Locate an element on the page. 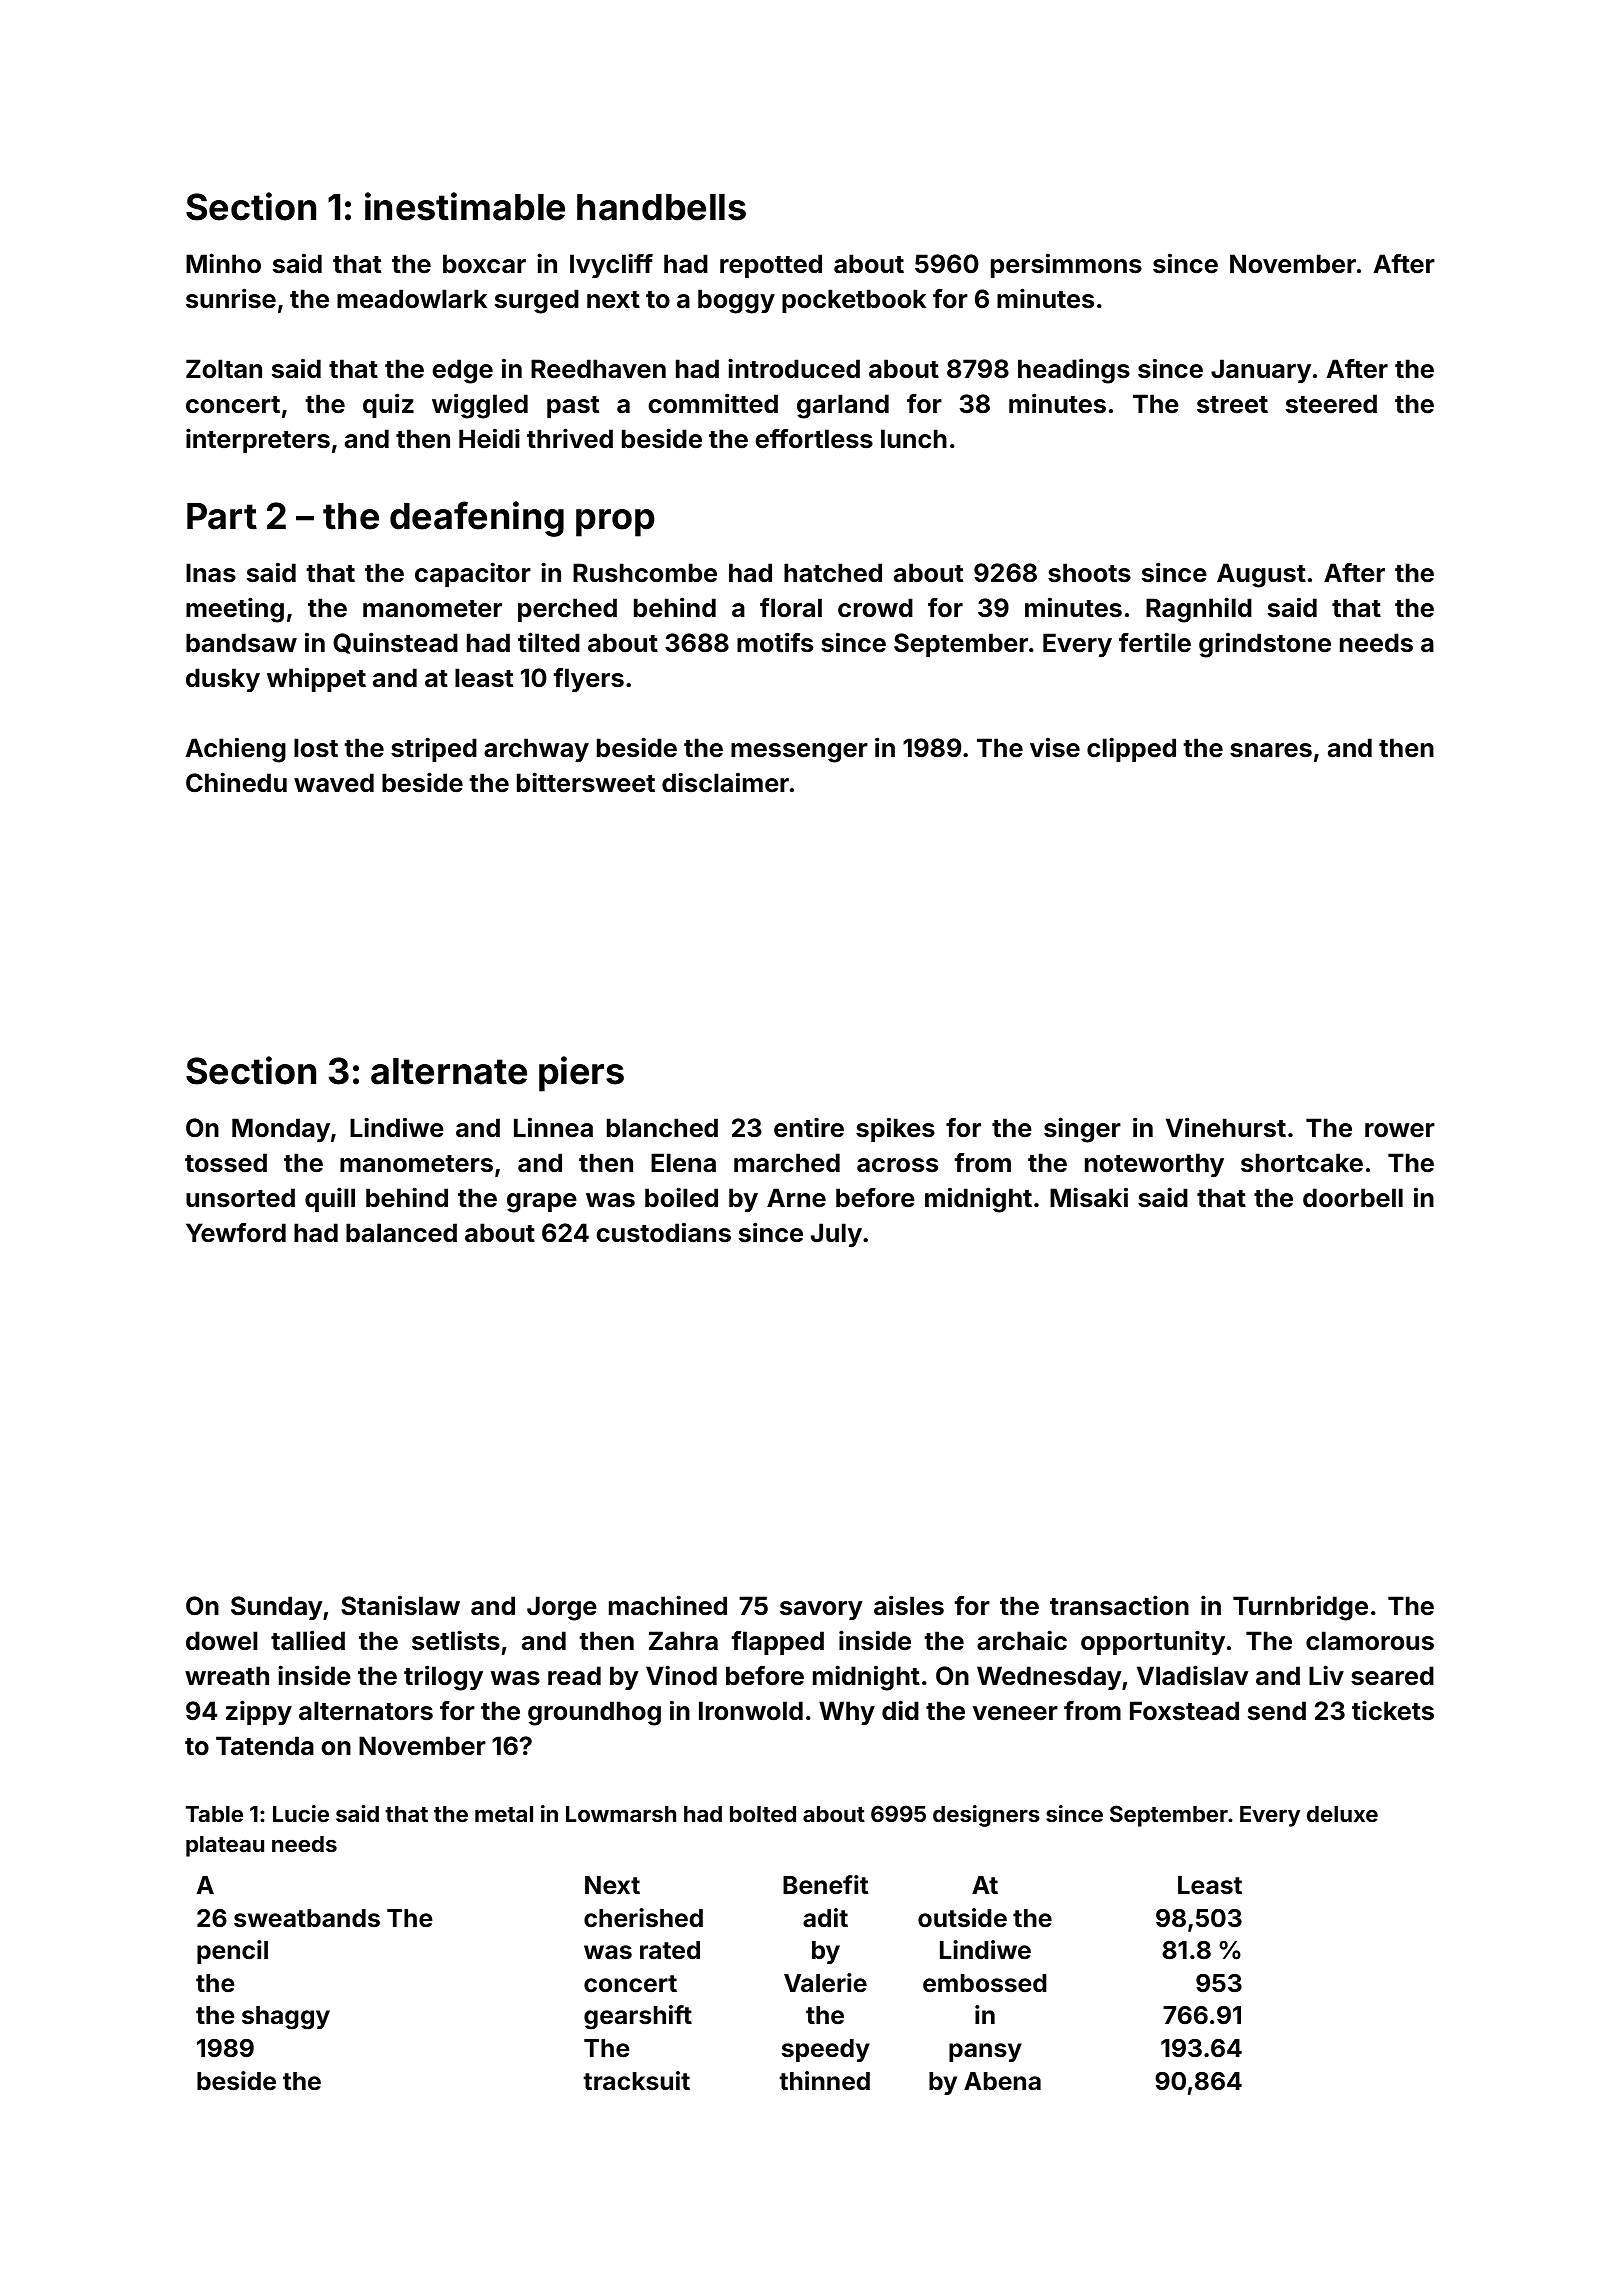 This page has height=2292, width=1620. noteworthy is located at coordinates (1154, 1165).
